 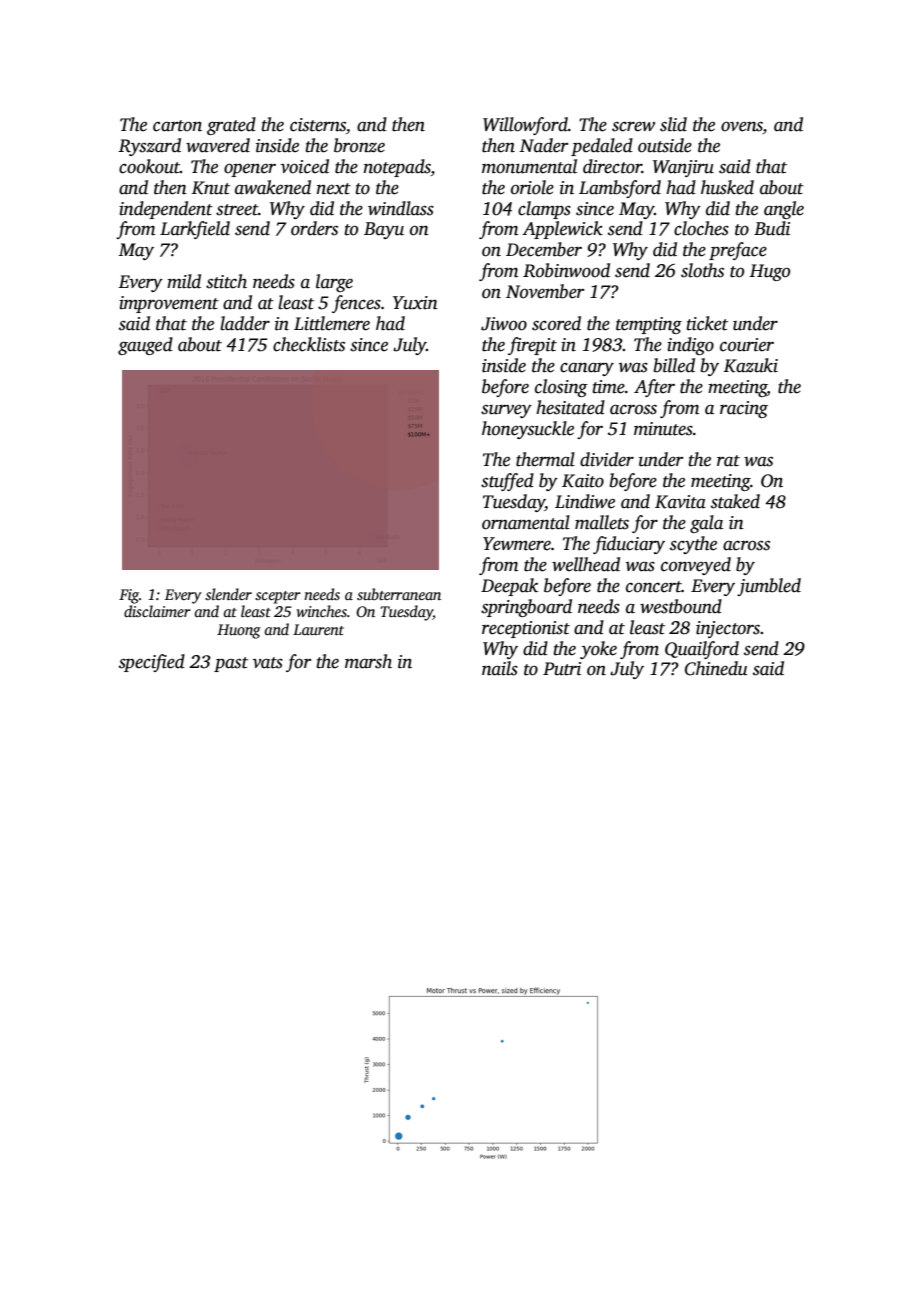 What do you see at coordinates (633, 126) in the screenshot?
I see `screw` at bounding box center [633, 126].
